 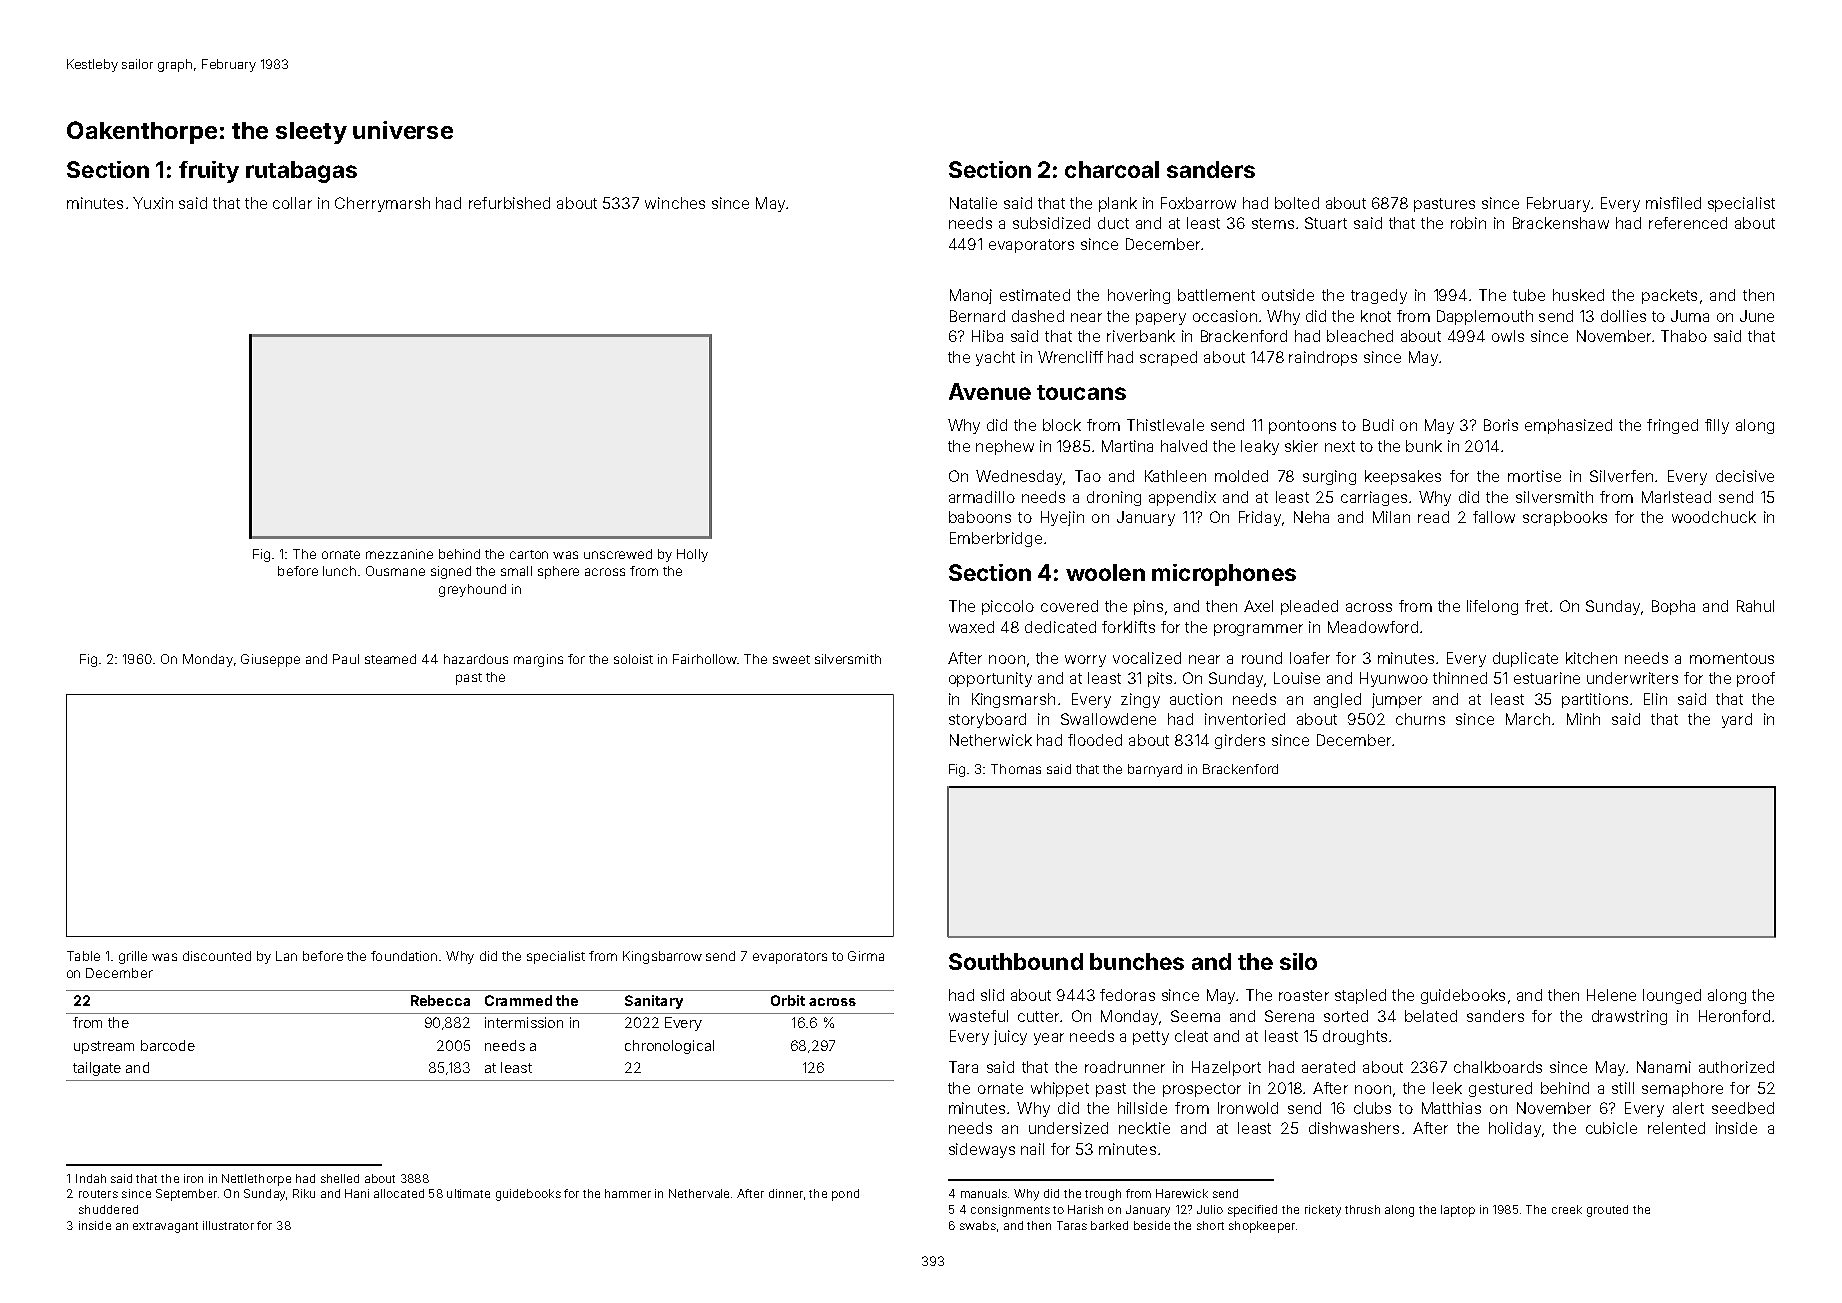 I want to click on hazardous, so click(x=476, y=659).
